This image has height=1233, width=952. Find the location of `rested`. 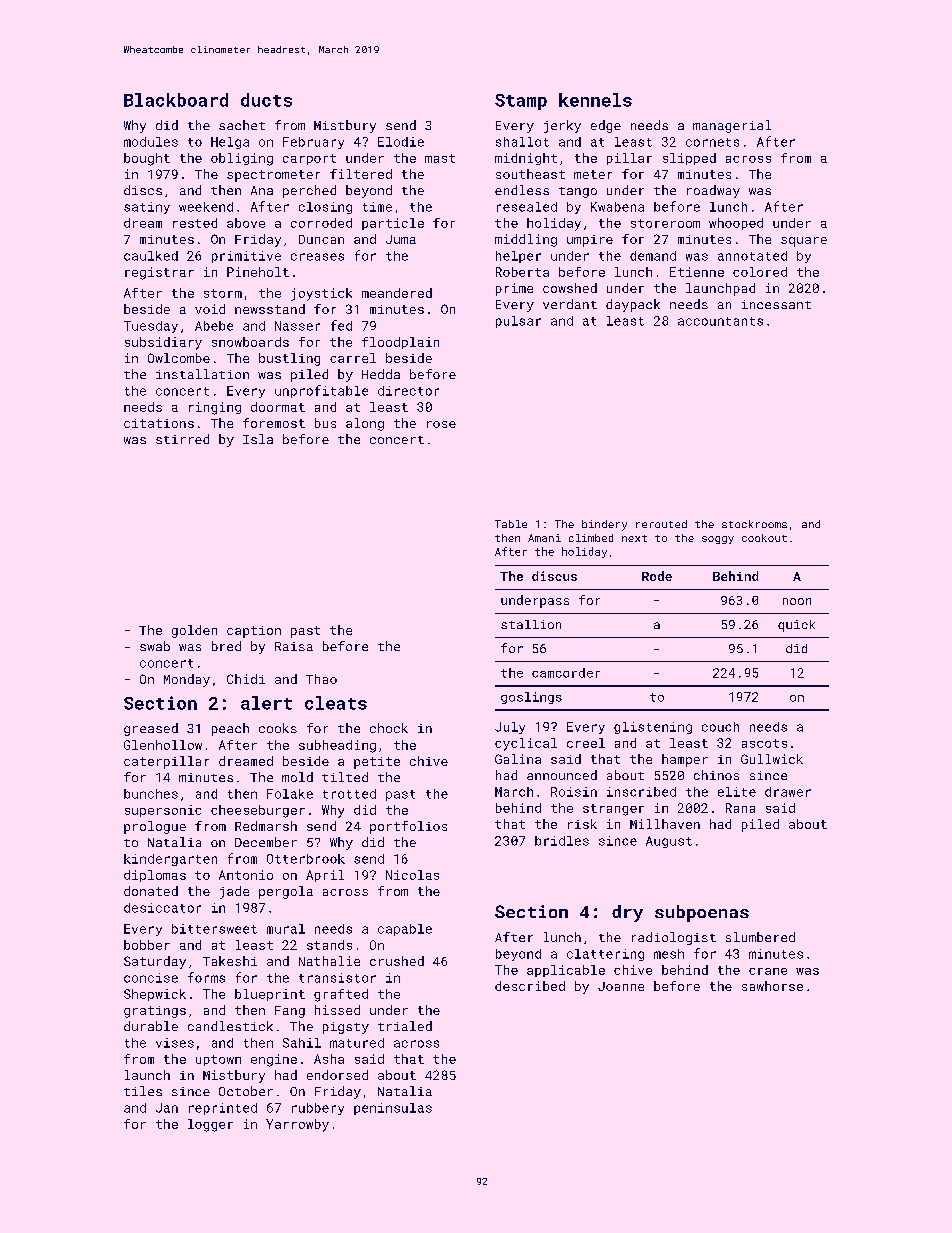

rested is located at coordinates (195, 223).
